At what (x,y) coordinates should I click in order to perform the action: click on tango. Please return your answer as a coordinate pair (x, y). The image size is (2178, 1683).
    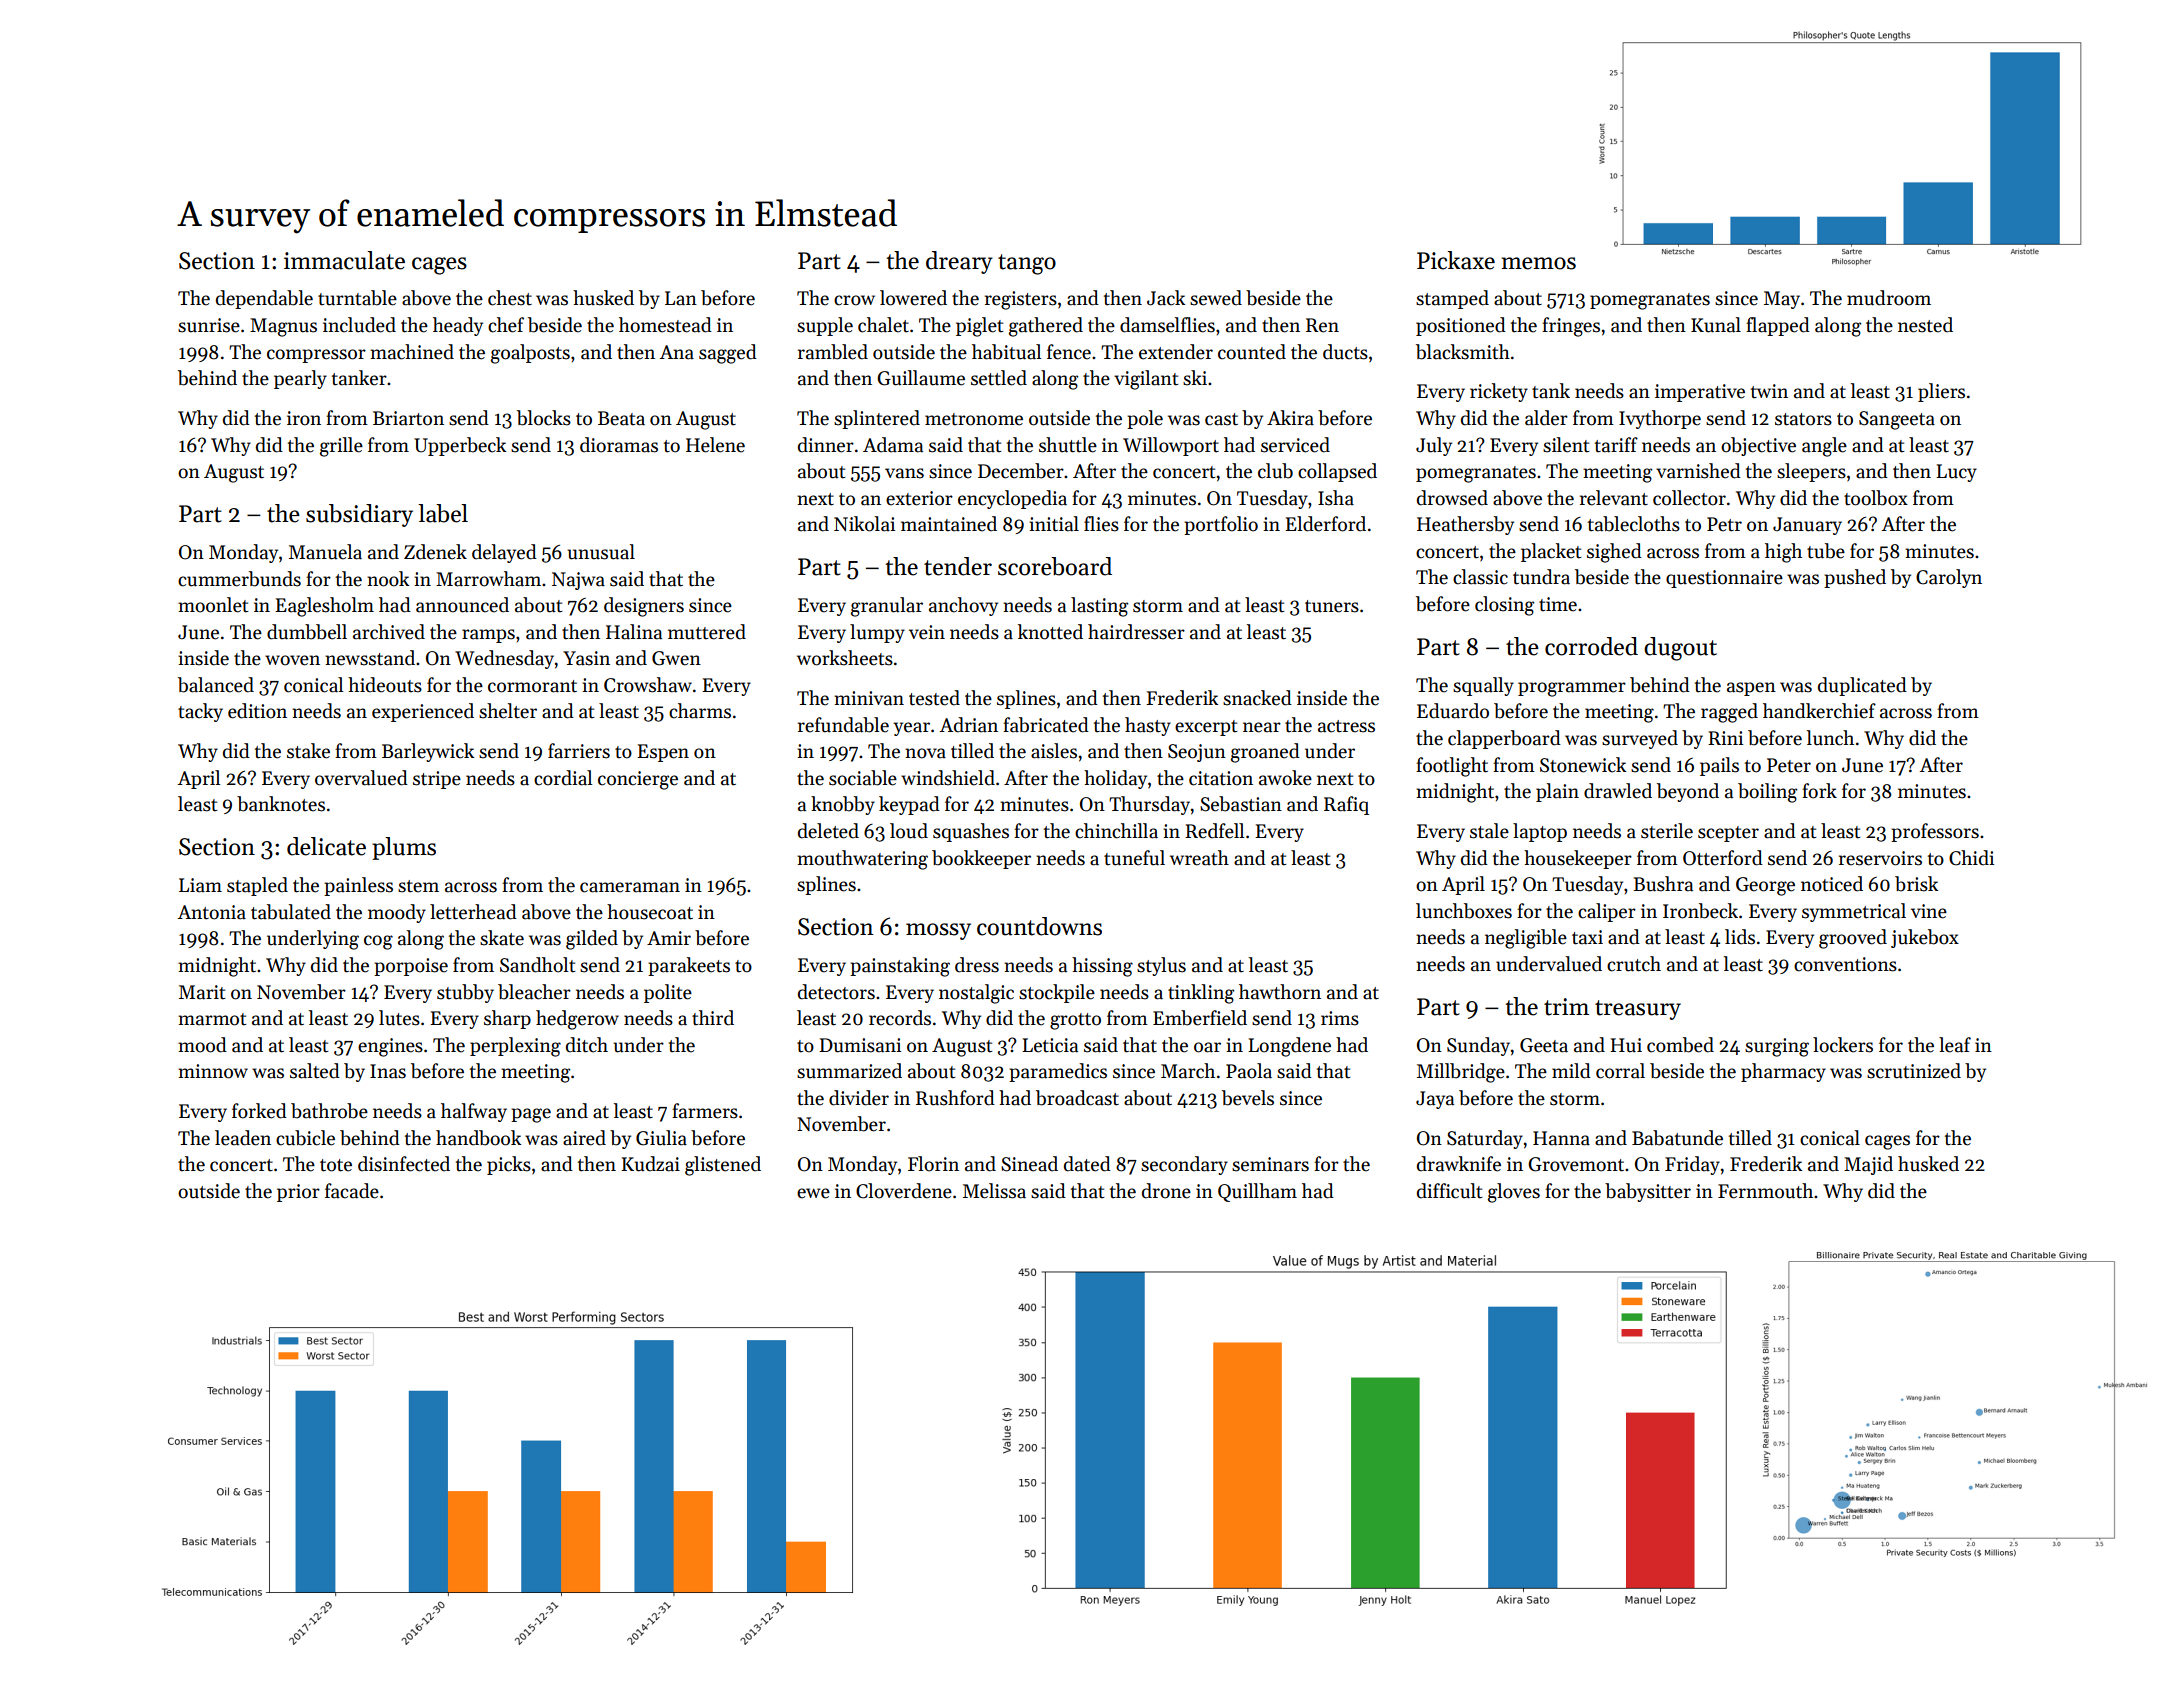
    Looking at the image, I should click on (1027, 264).
